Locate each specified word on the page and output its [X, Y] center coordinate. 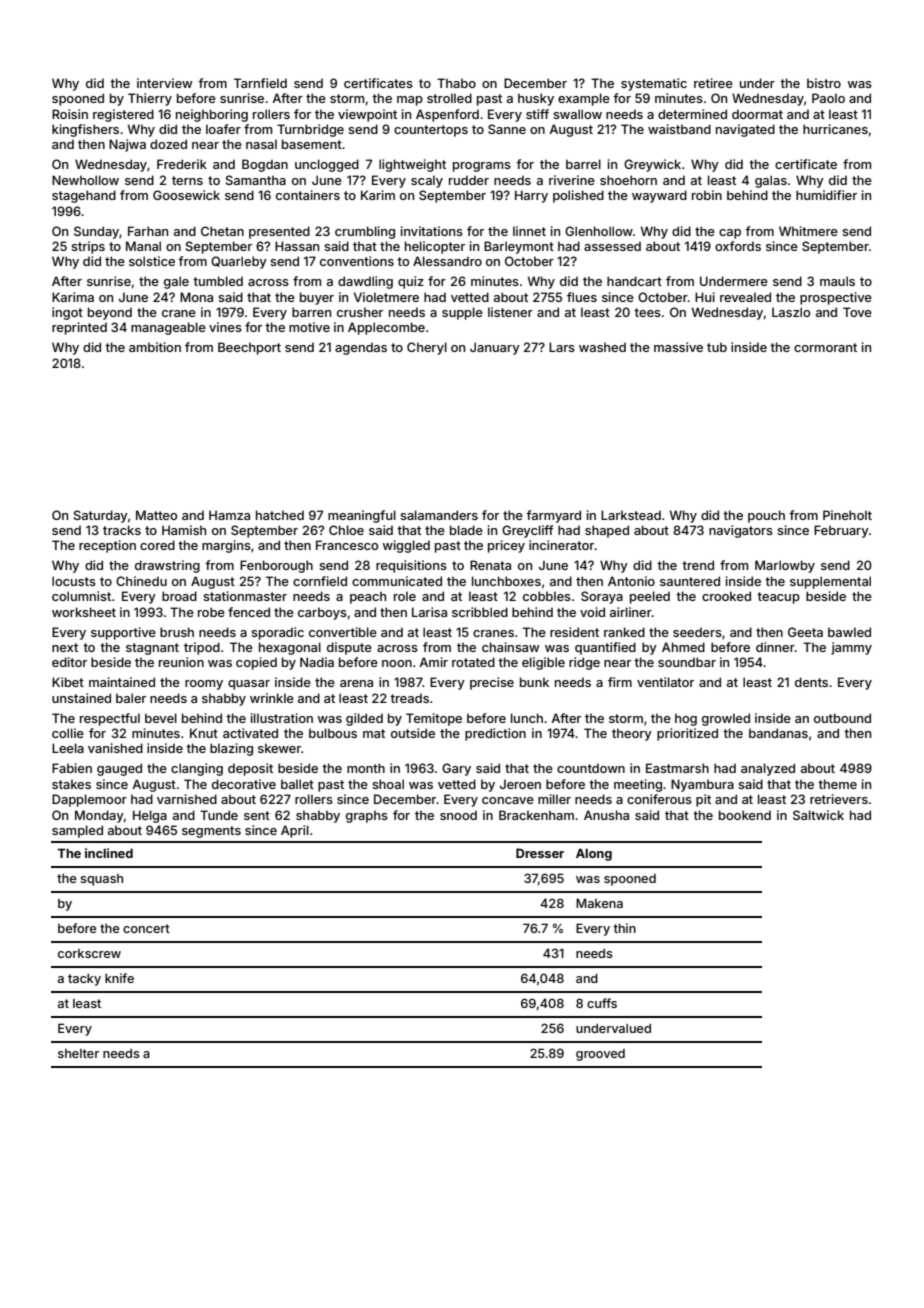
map [410, 101]
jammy [851, 648]
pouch [766, 516]
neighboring [212, 115]
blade [466, 530]
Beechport [249, 348]
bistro [824, 83]
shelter [78, 1053]
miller [554, 799]
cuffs [602, 1003]
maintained [122, 682]
